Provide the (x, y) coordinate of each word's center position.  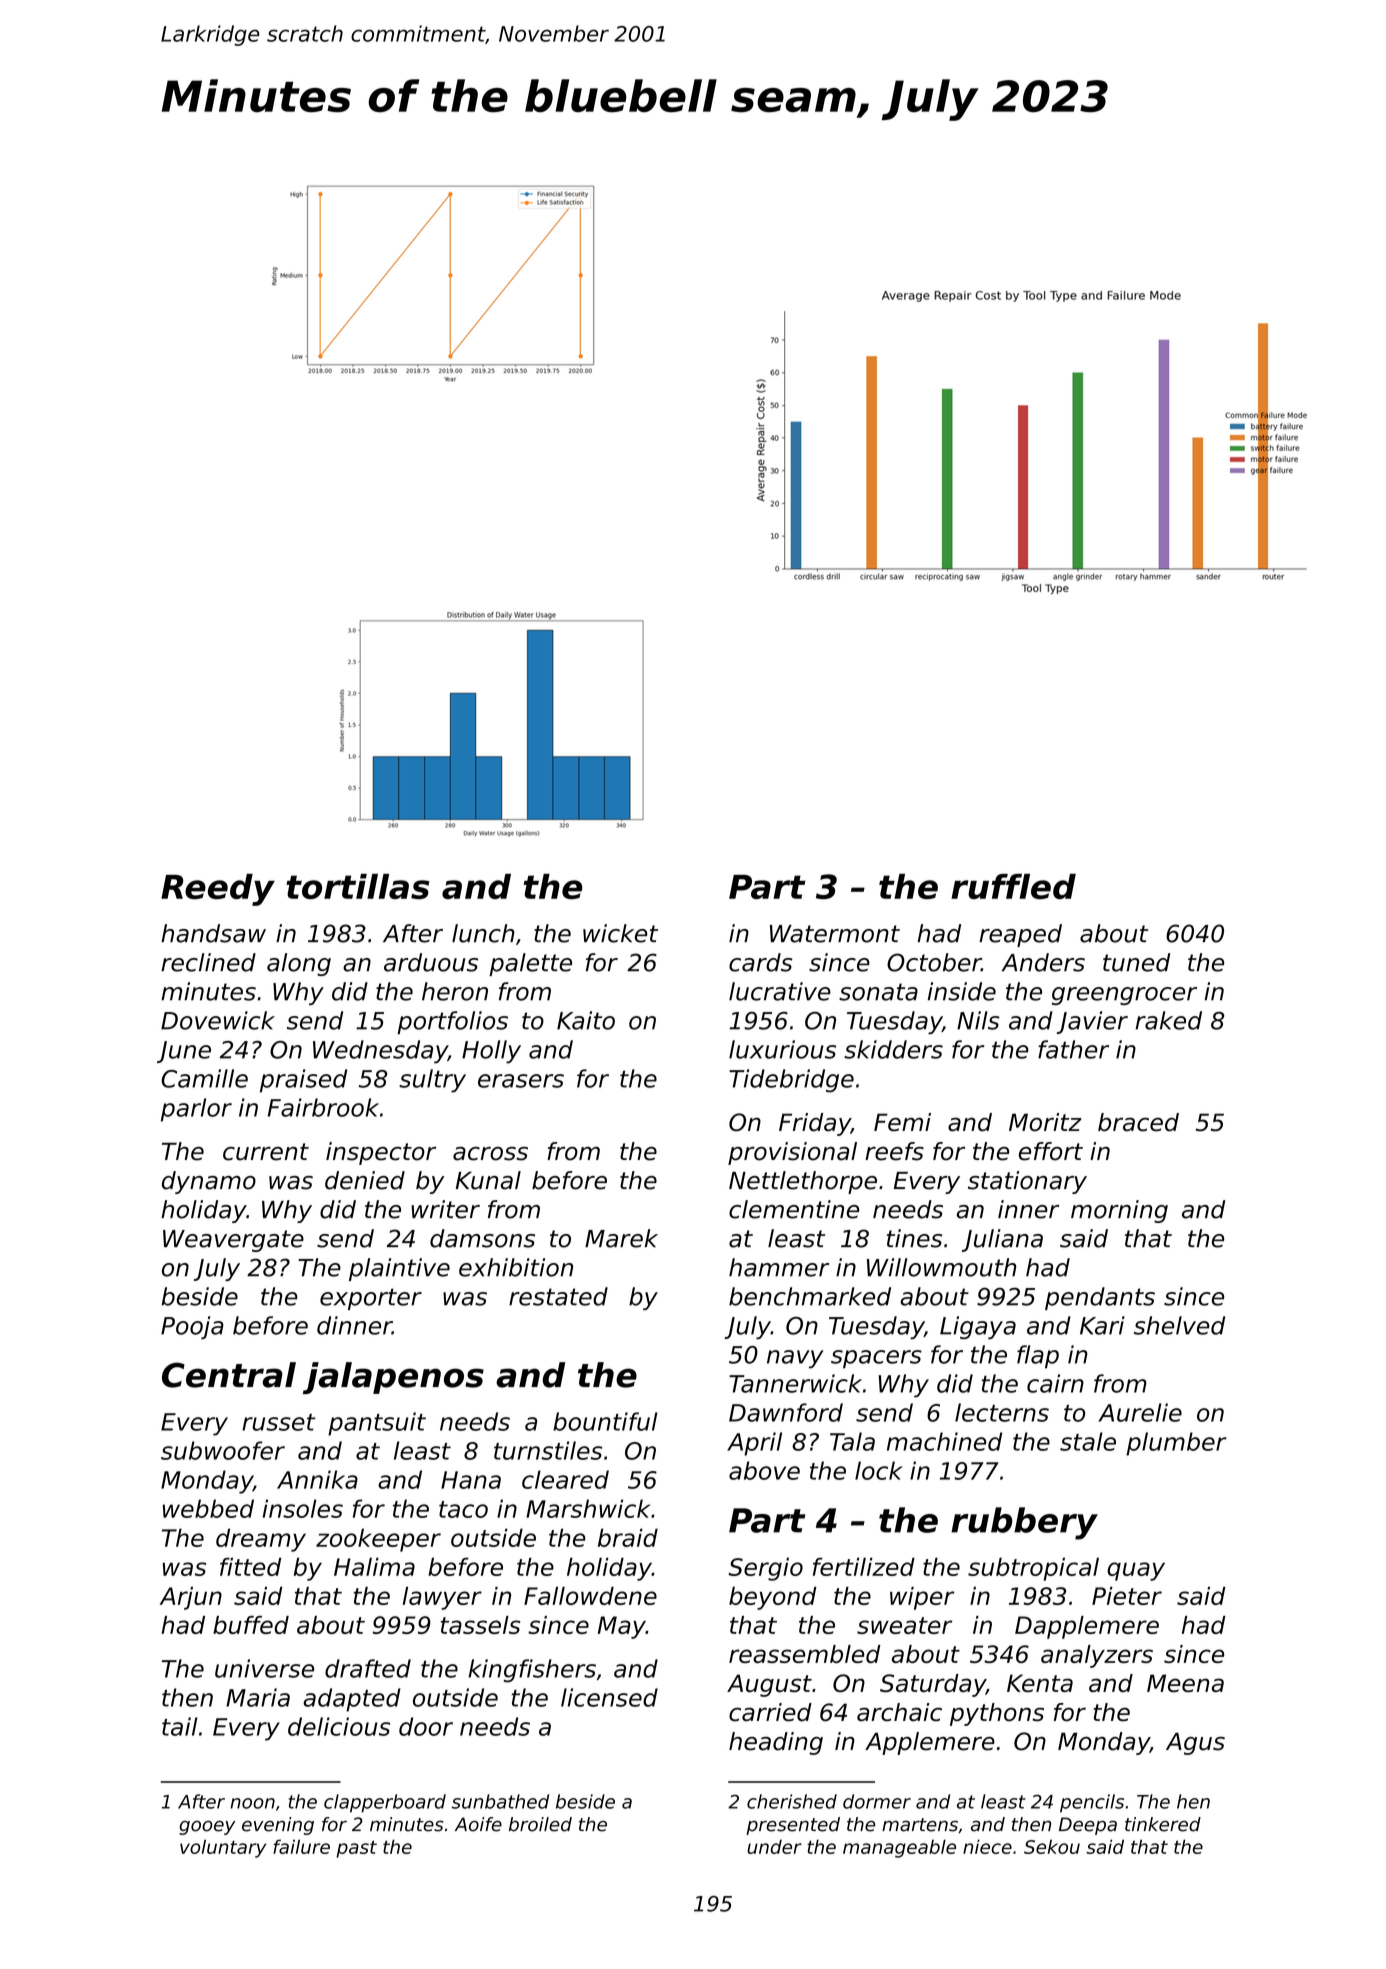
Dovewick (218, 1020)
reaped (1020, 935)
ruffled (1013, 886)
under (774, 1846)
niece (987, 1846)
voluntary (223, 1848)
